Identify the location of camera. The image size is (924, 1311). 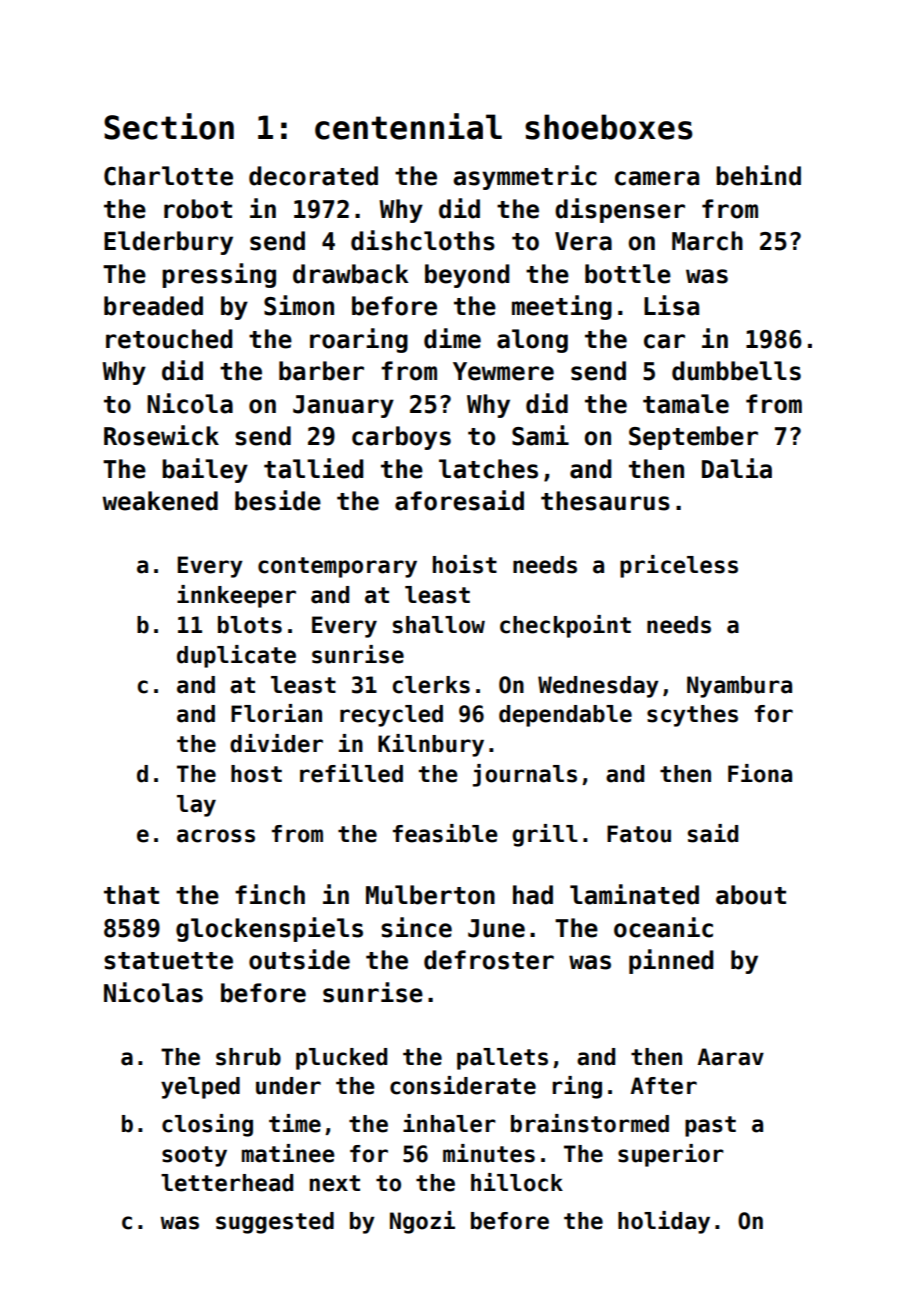
(657, 178).
